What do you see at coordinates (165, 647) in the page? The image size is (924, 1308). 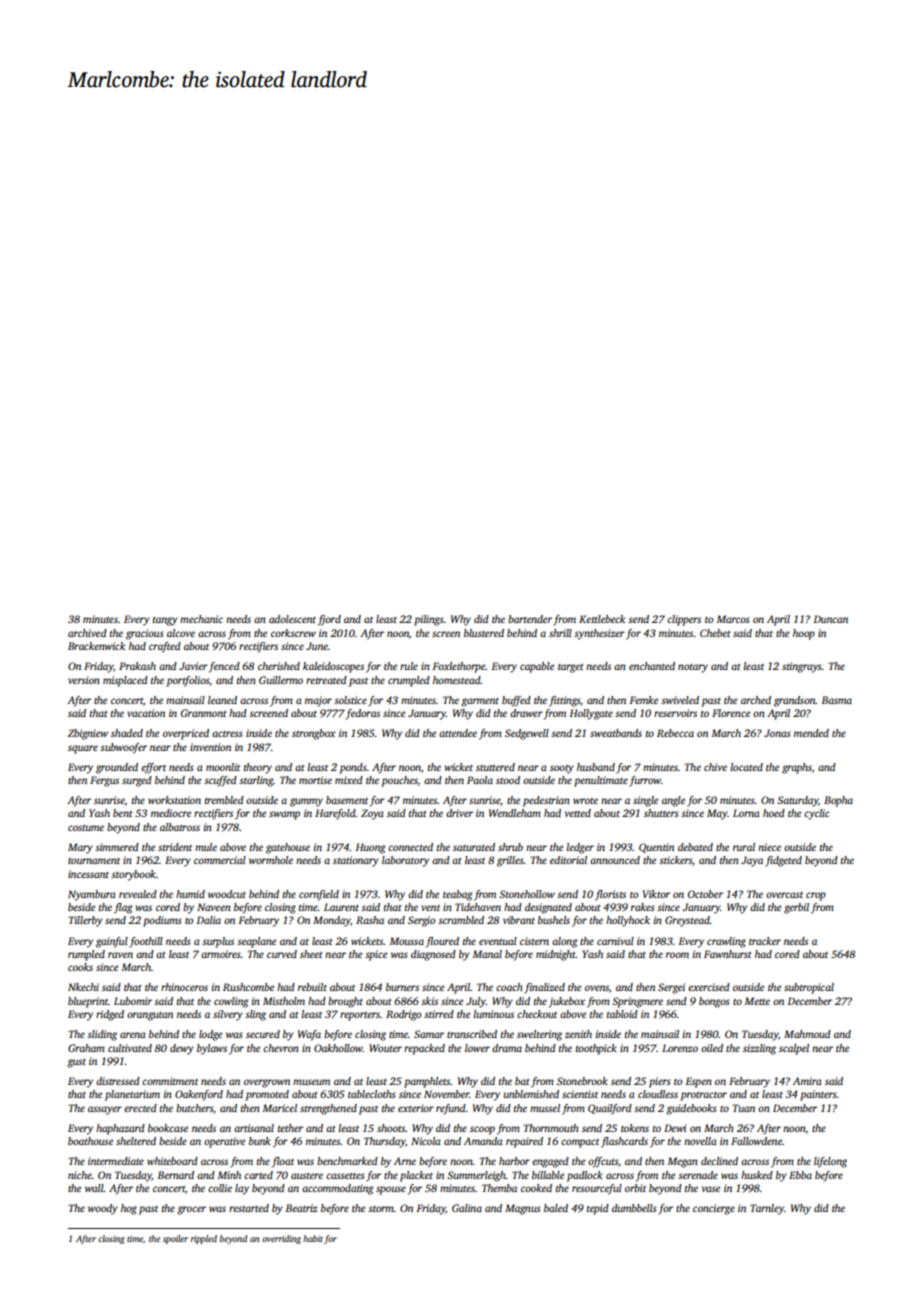 I see `crafted` at bounding box center [165, 647].
